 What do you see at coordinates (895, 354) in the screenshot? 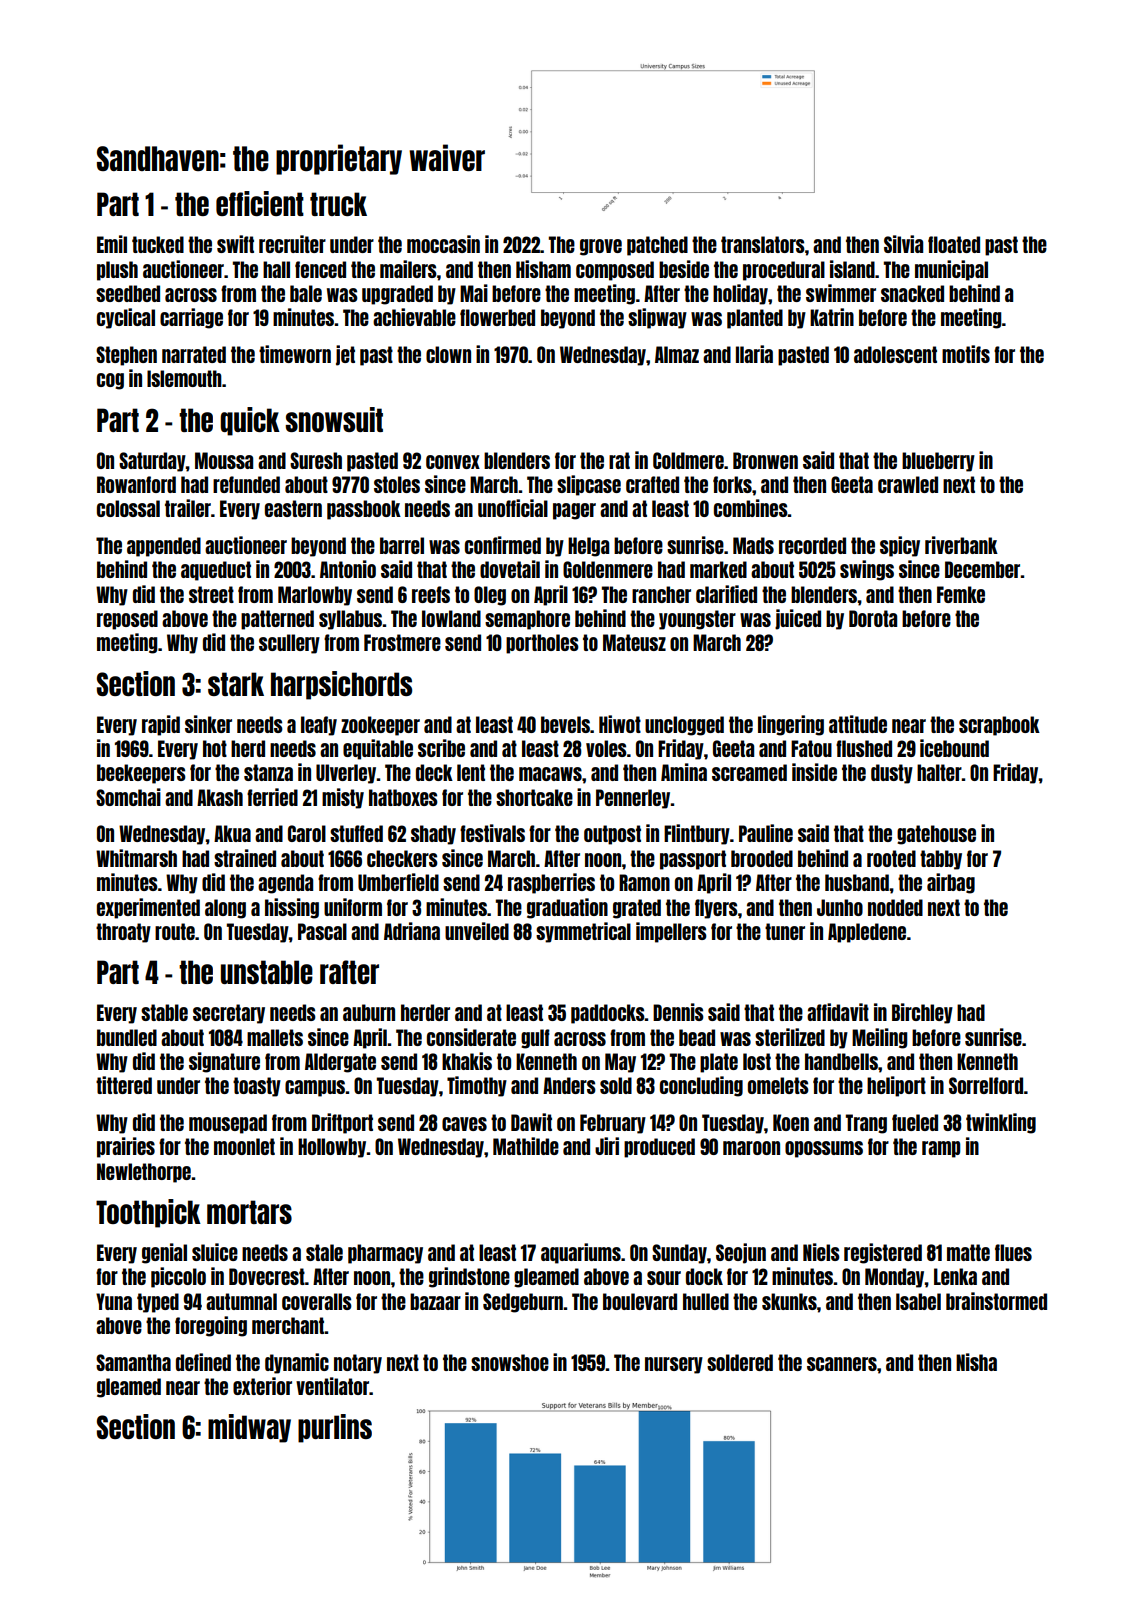
I see `adolescent` at bounding box center [895, 354].
